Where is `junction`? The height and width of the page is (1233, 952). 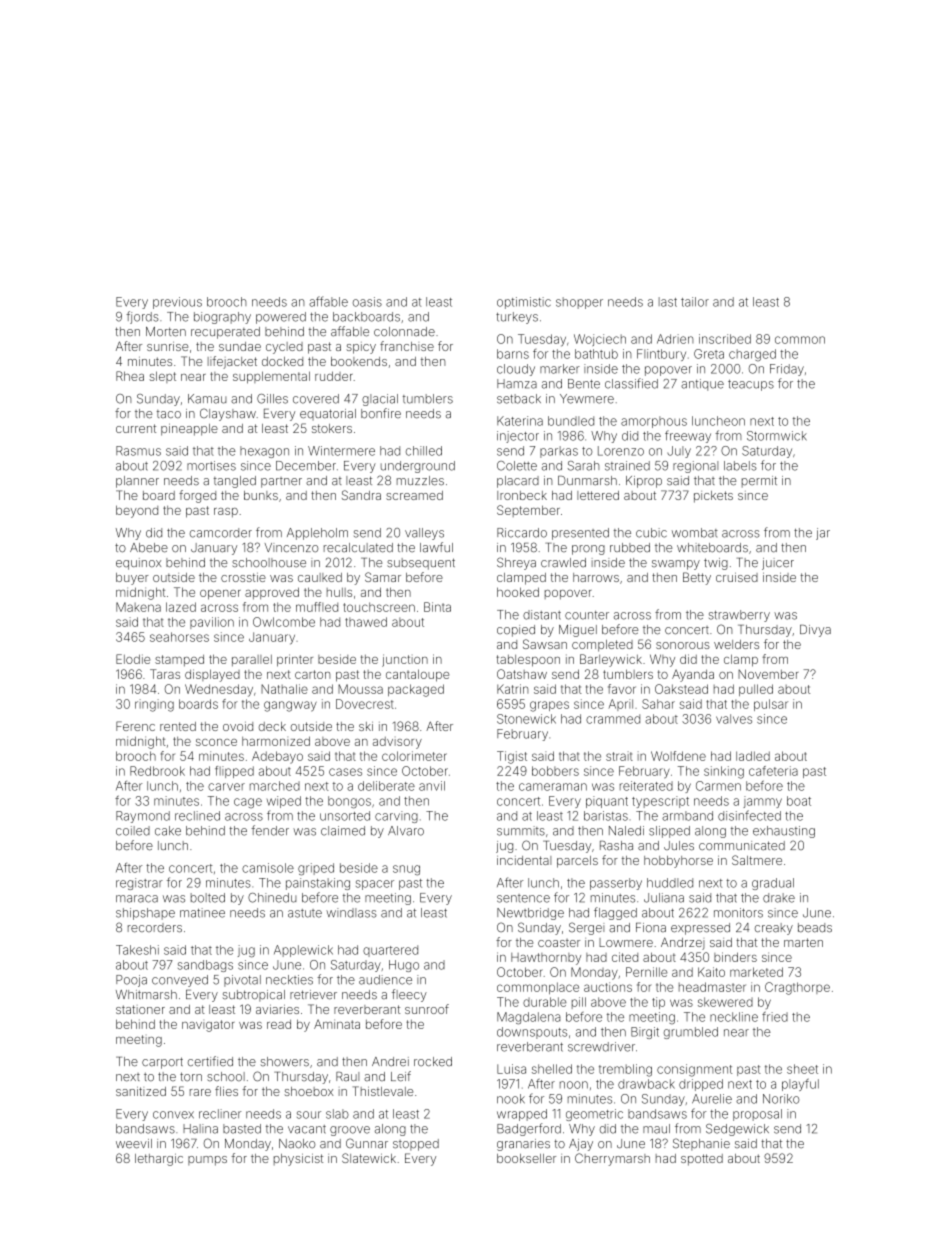
junction is located at coordinates (405, 660).
